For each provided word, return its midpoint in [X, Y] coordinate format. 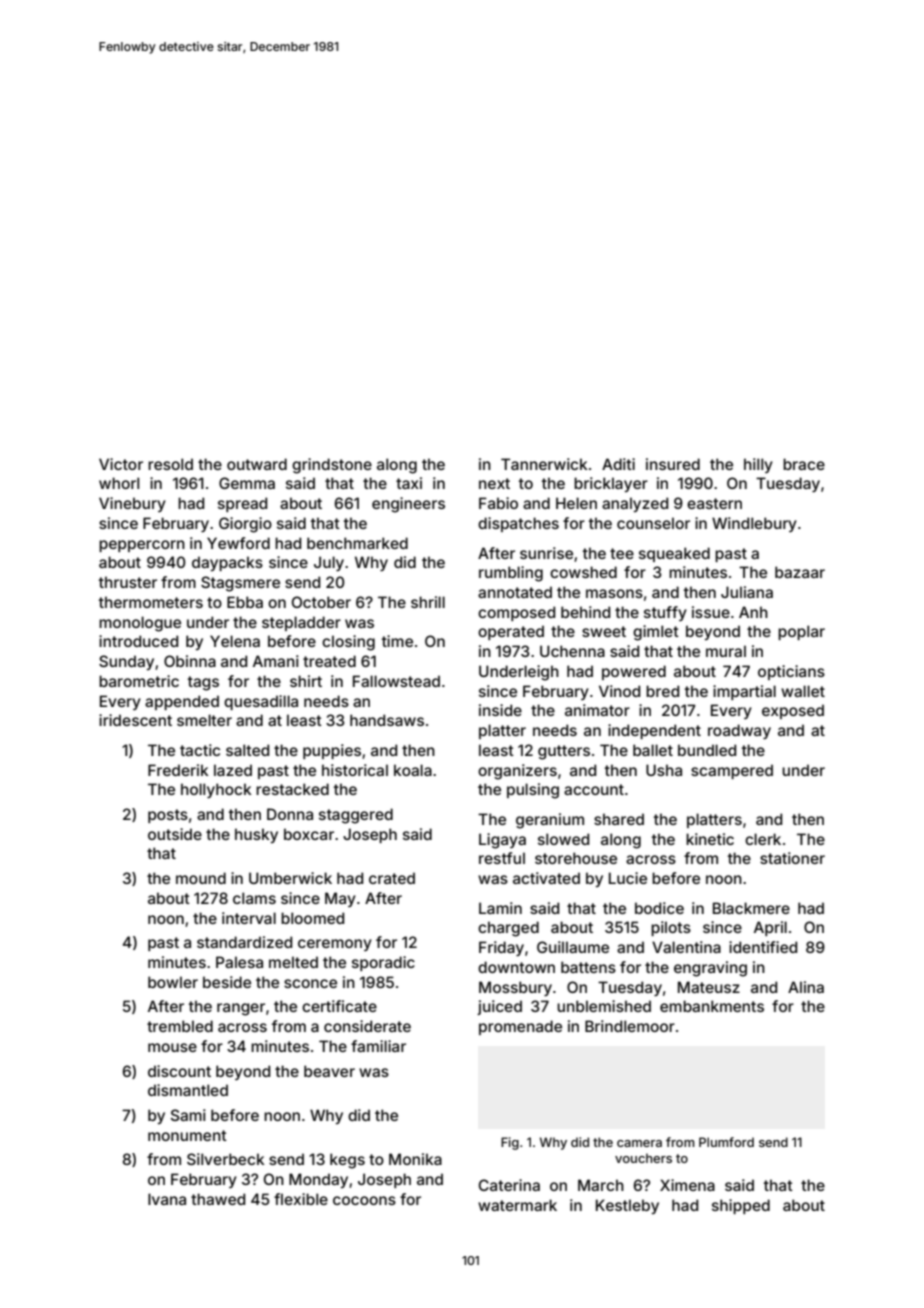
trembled [180, 1026]
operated [511, 632]
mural [726, 651]
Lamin [500, 908]
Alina [806, 987]
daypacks [227, 563]
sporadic [383, 963]
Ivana [167, 1199]
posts [168, 816]
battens [588, 967]
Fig [510, 1143]
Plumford [726, 1142]
